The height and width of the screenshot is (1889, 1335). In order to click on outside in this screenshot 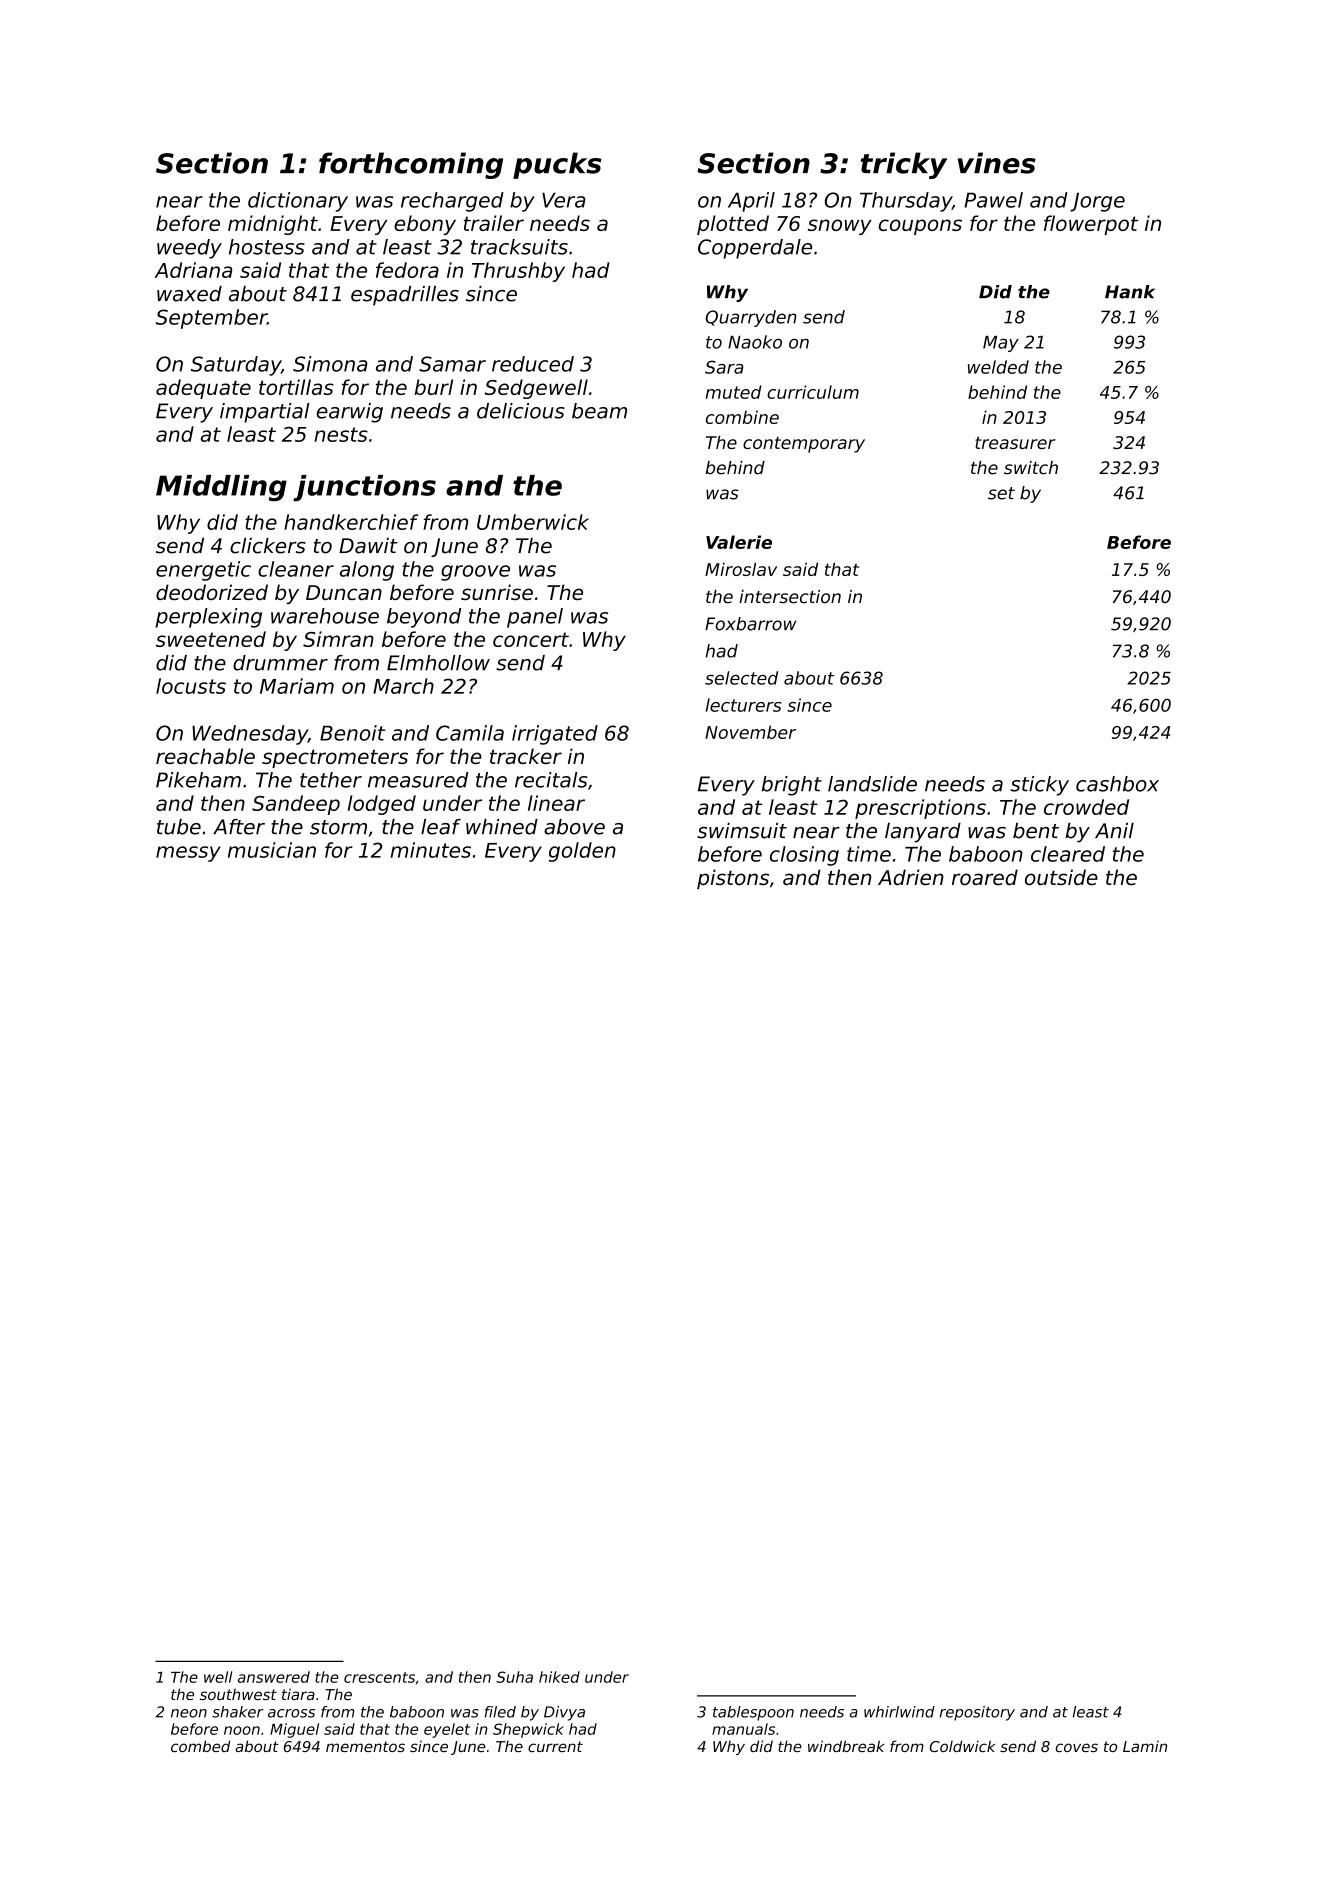, I will do `click(1061, 877)`.
